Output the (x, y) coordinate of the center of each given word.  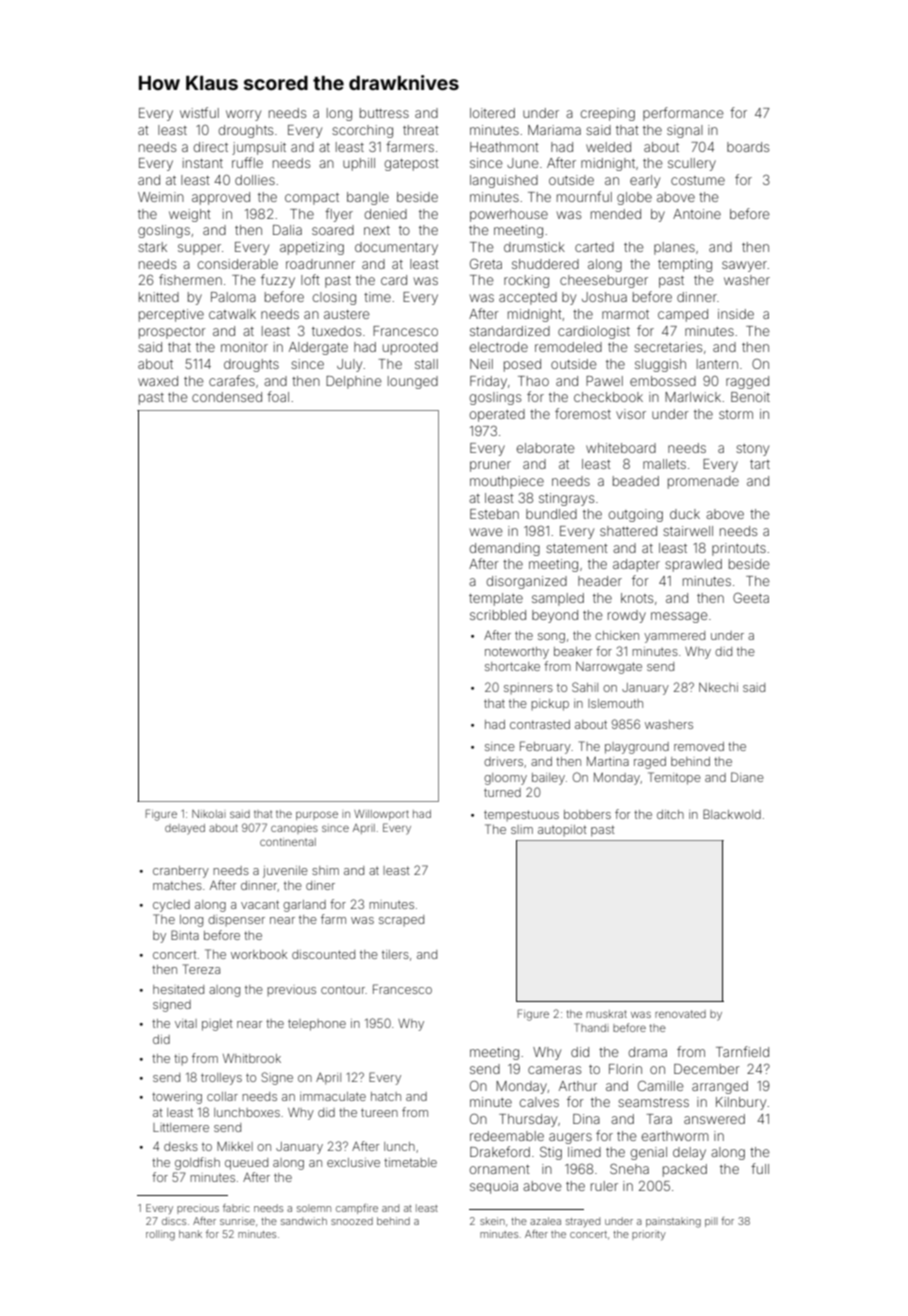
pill (711, 1222)
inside (736, 314)
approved (221, 198)
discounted (323, 954)
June (523, 163)
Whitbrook (252, 1058)
